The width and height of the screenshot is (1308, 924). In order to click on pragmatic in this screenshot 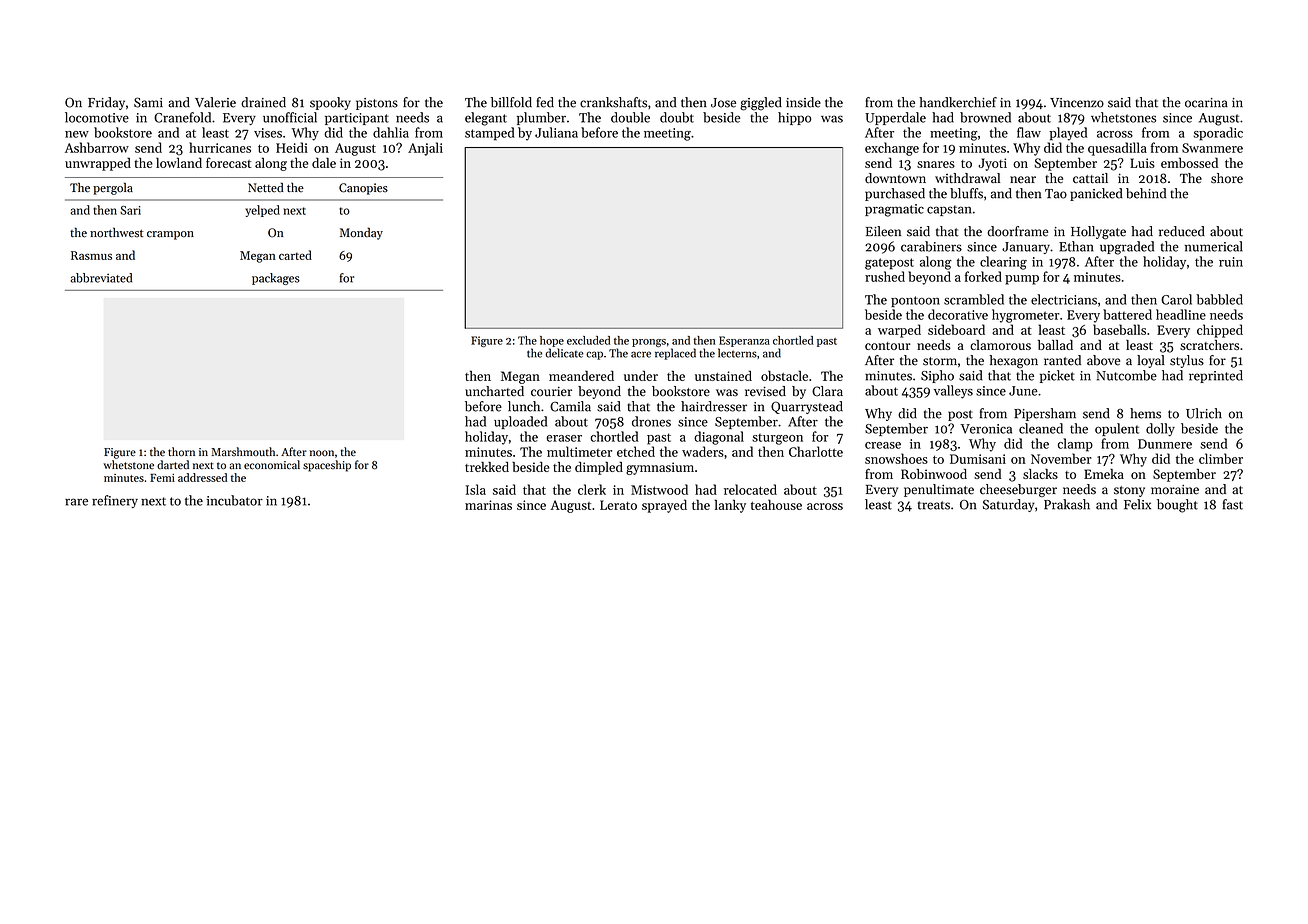, I will do `click(894, 210)`.
